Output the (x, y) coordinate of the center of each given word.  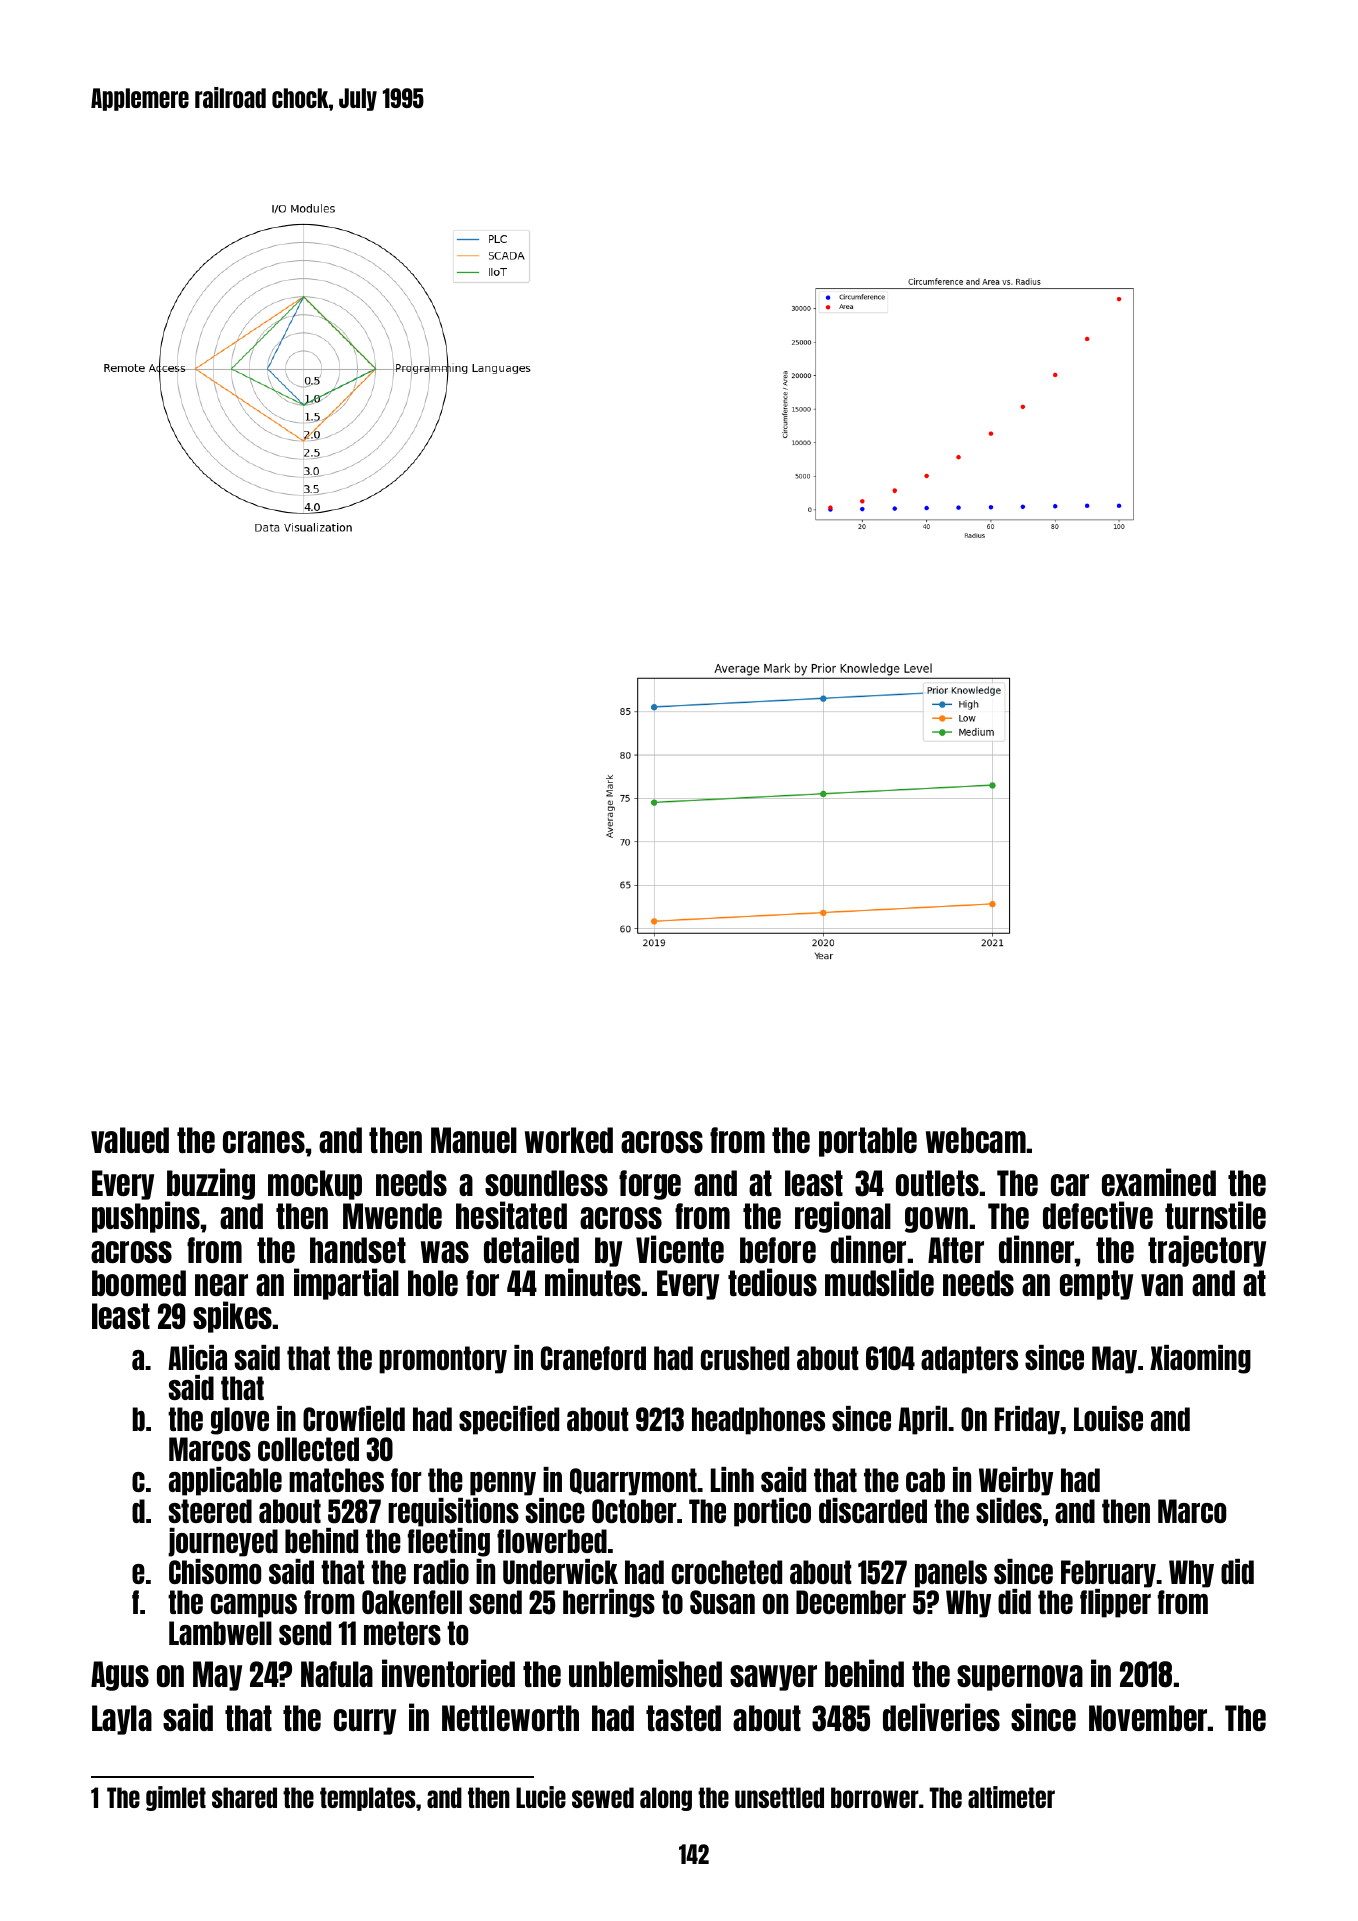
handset (358, 1250)
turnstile (1215, 1215)
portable (868, 1142)
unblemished (645, 1673)
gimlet (176, 1798)
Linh (732, 1479)
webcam (976, 1140)
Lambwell (220, 1633)
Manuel (474, 1140)
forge (650, 1185)
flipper (1115, 1603)
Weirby (1016, 1481)
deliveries (941, 1717)
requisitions (453, 1512)
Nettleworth (510, 1718)
